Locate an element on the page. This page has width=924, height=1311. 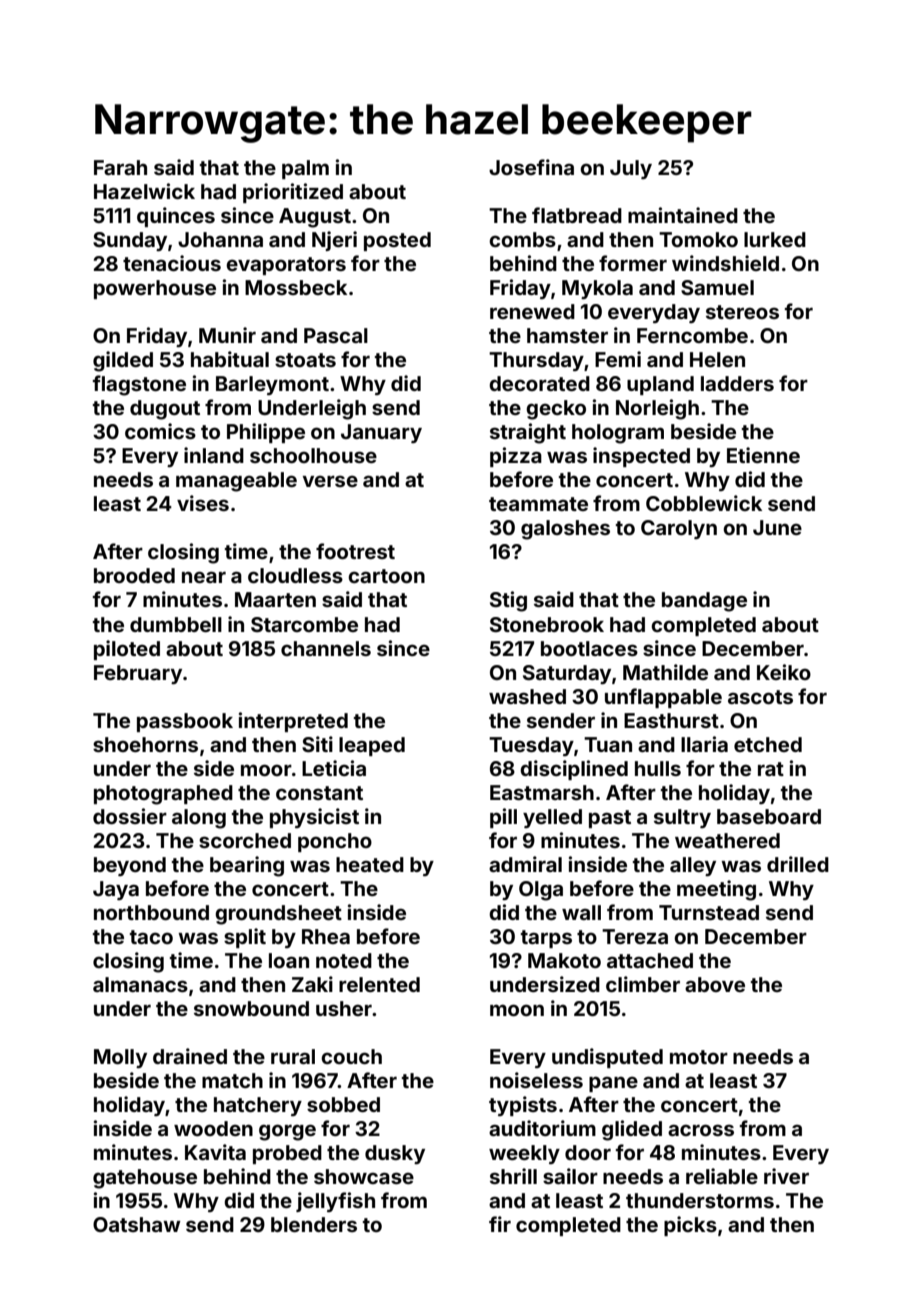
tenacious is located at coordinates (172, 263).
